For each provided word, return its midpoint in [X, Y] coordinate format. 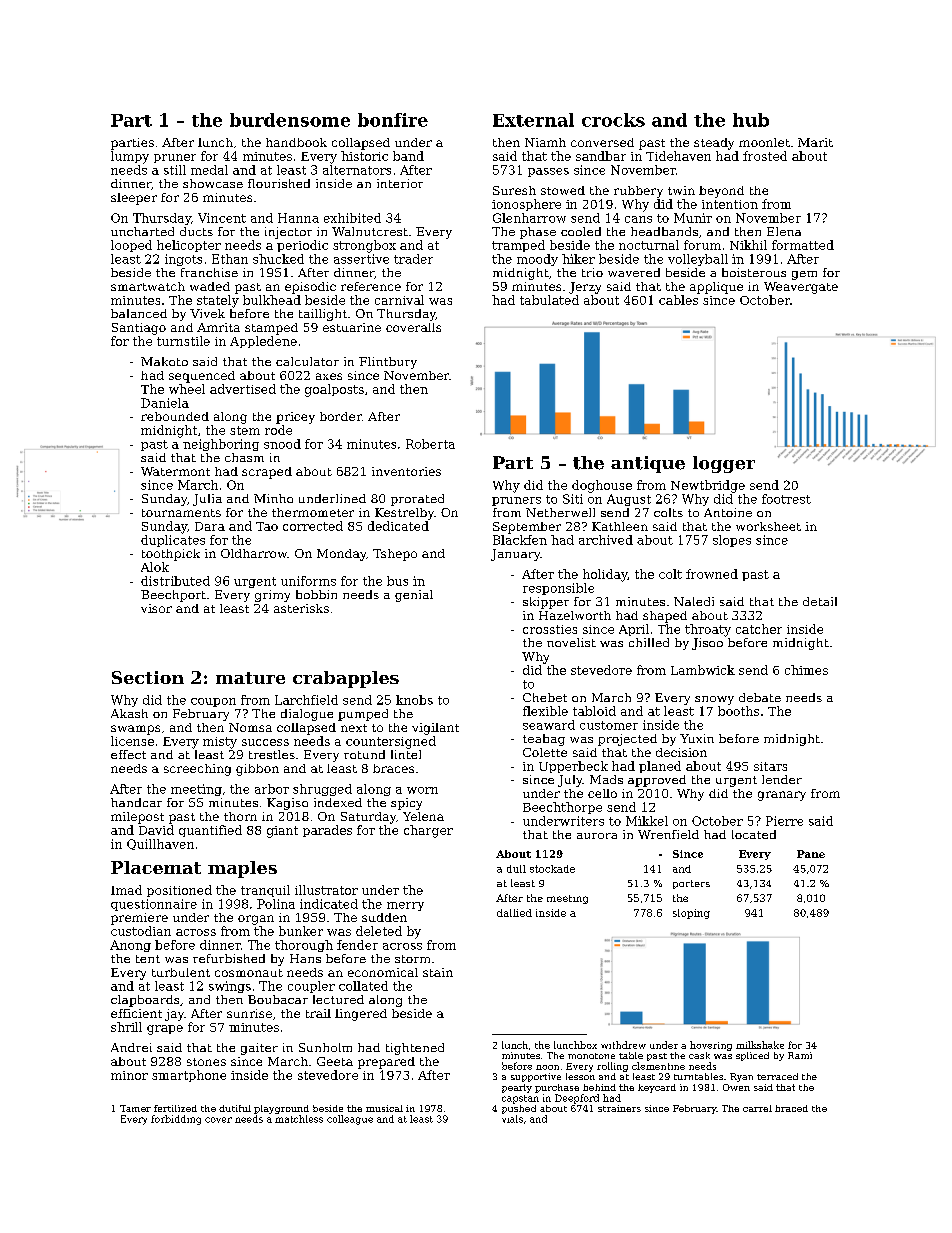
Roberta [430, 444]
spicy [406, 804]
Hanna [298, 218]
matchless [299, 1119]
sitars [770, 766]
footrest [786, 499]
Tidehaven [678, 156]
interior [400, 183]
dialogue [307, 715]
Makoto [164, 361]
